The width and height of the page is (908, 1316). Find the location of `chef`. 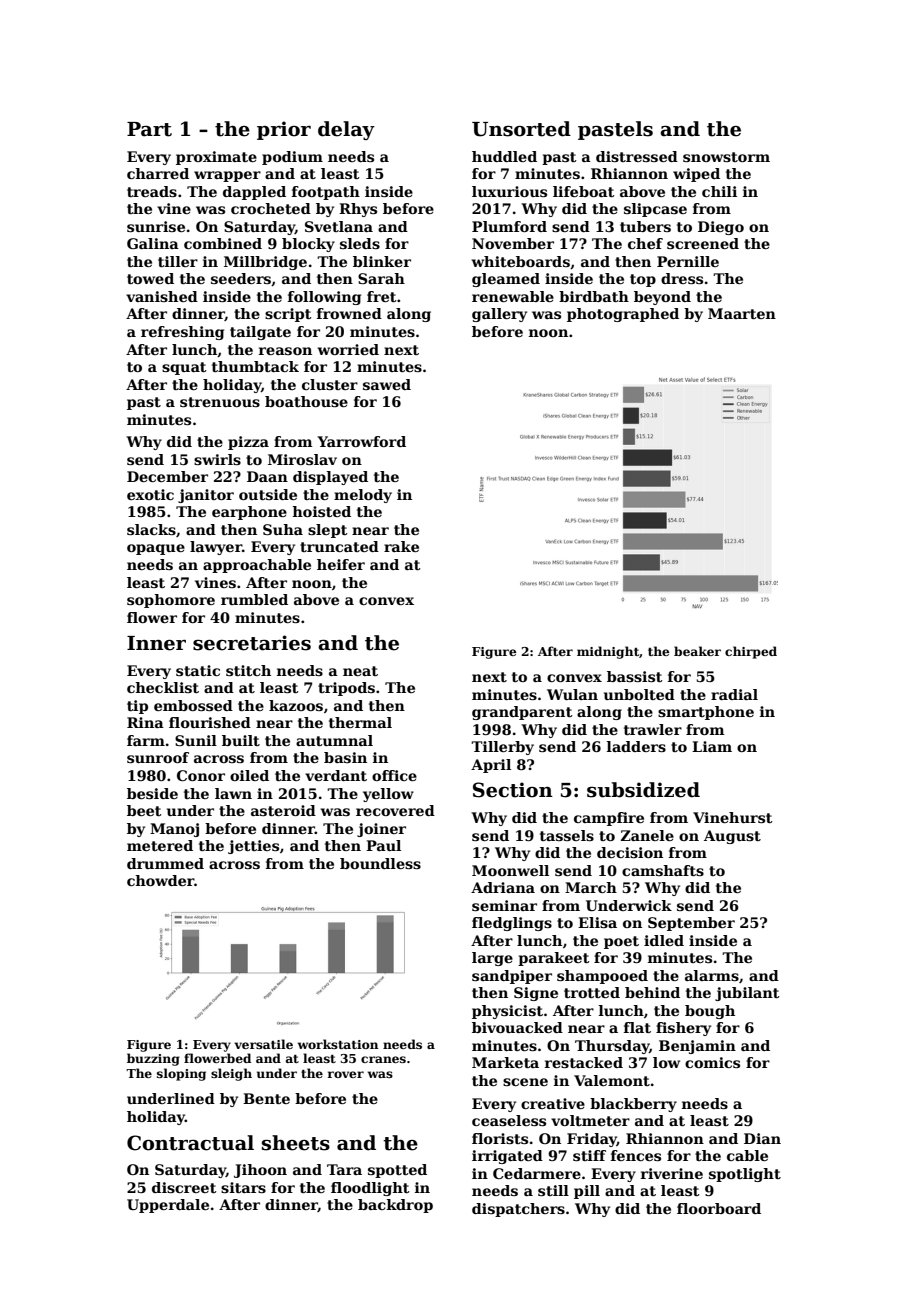

chef is located at coordinates (645, 243).
